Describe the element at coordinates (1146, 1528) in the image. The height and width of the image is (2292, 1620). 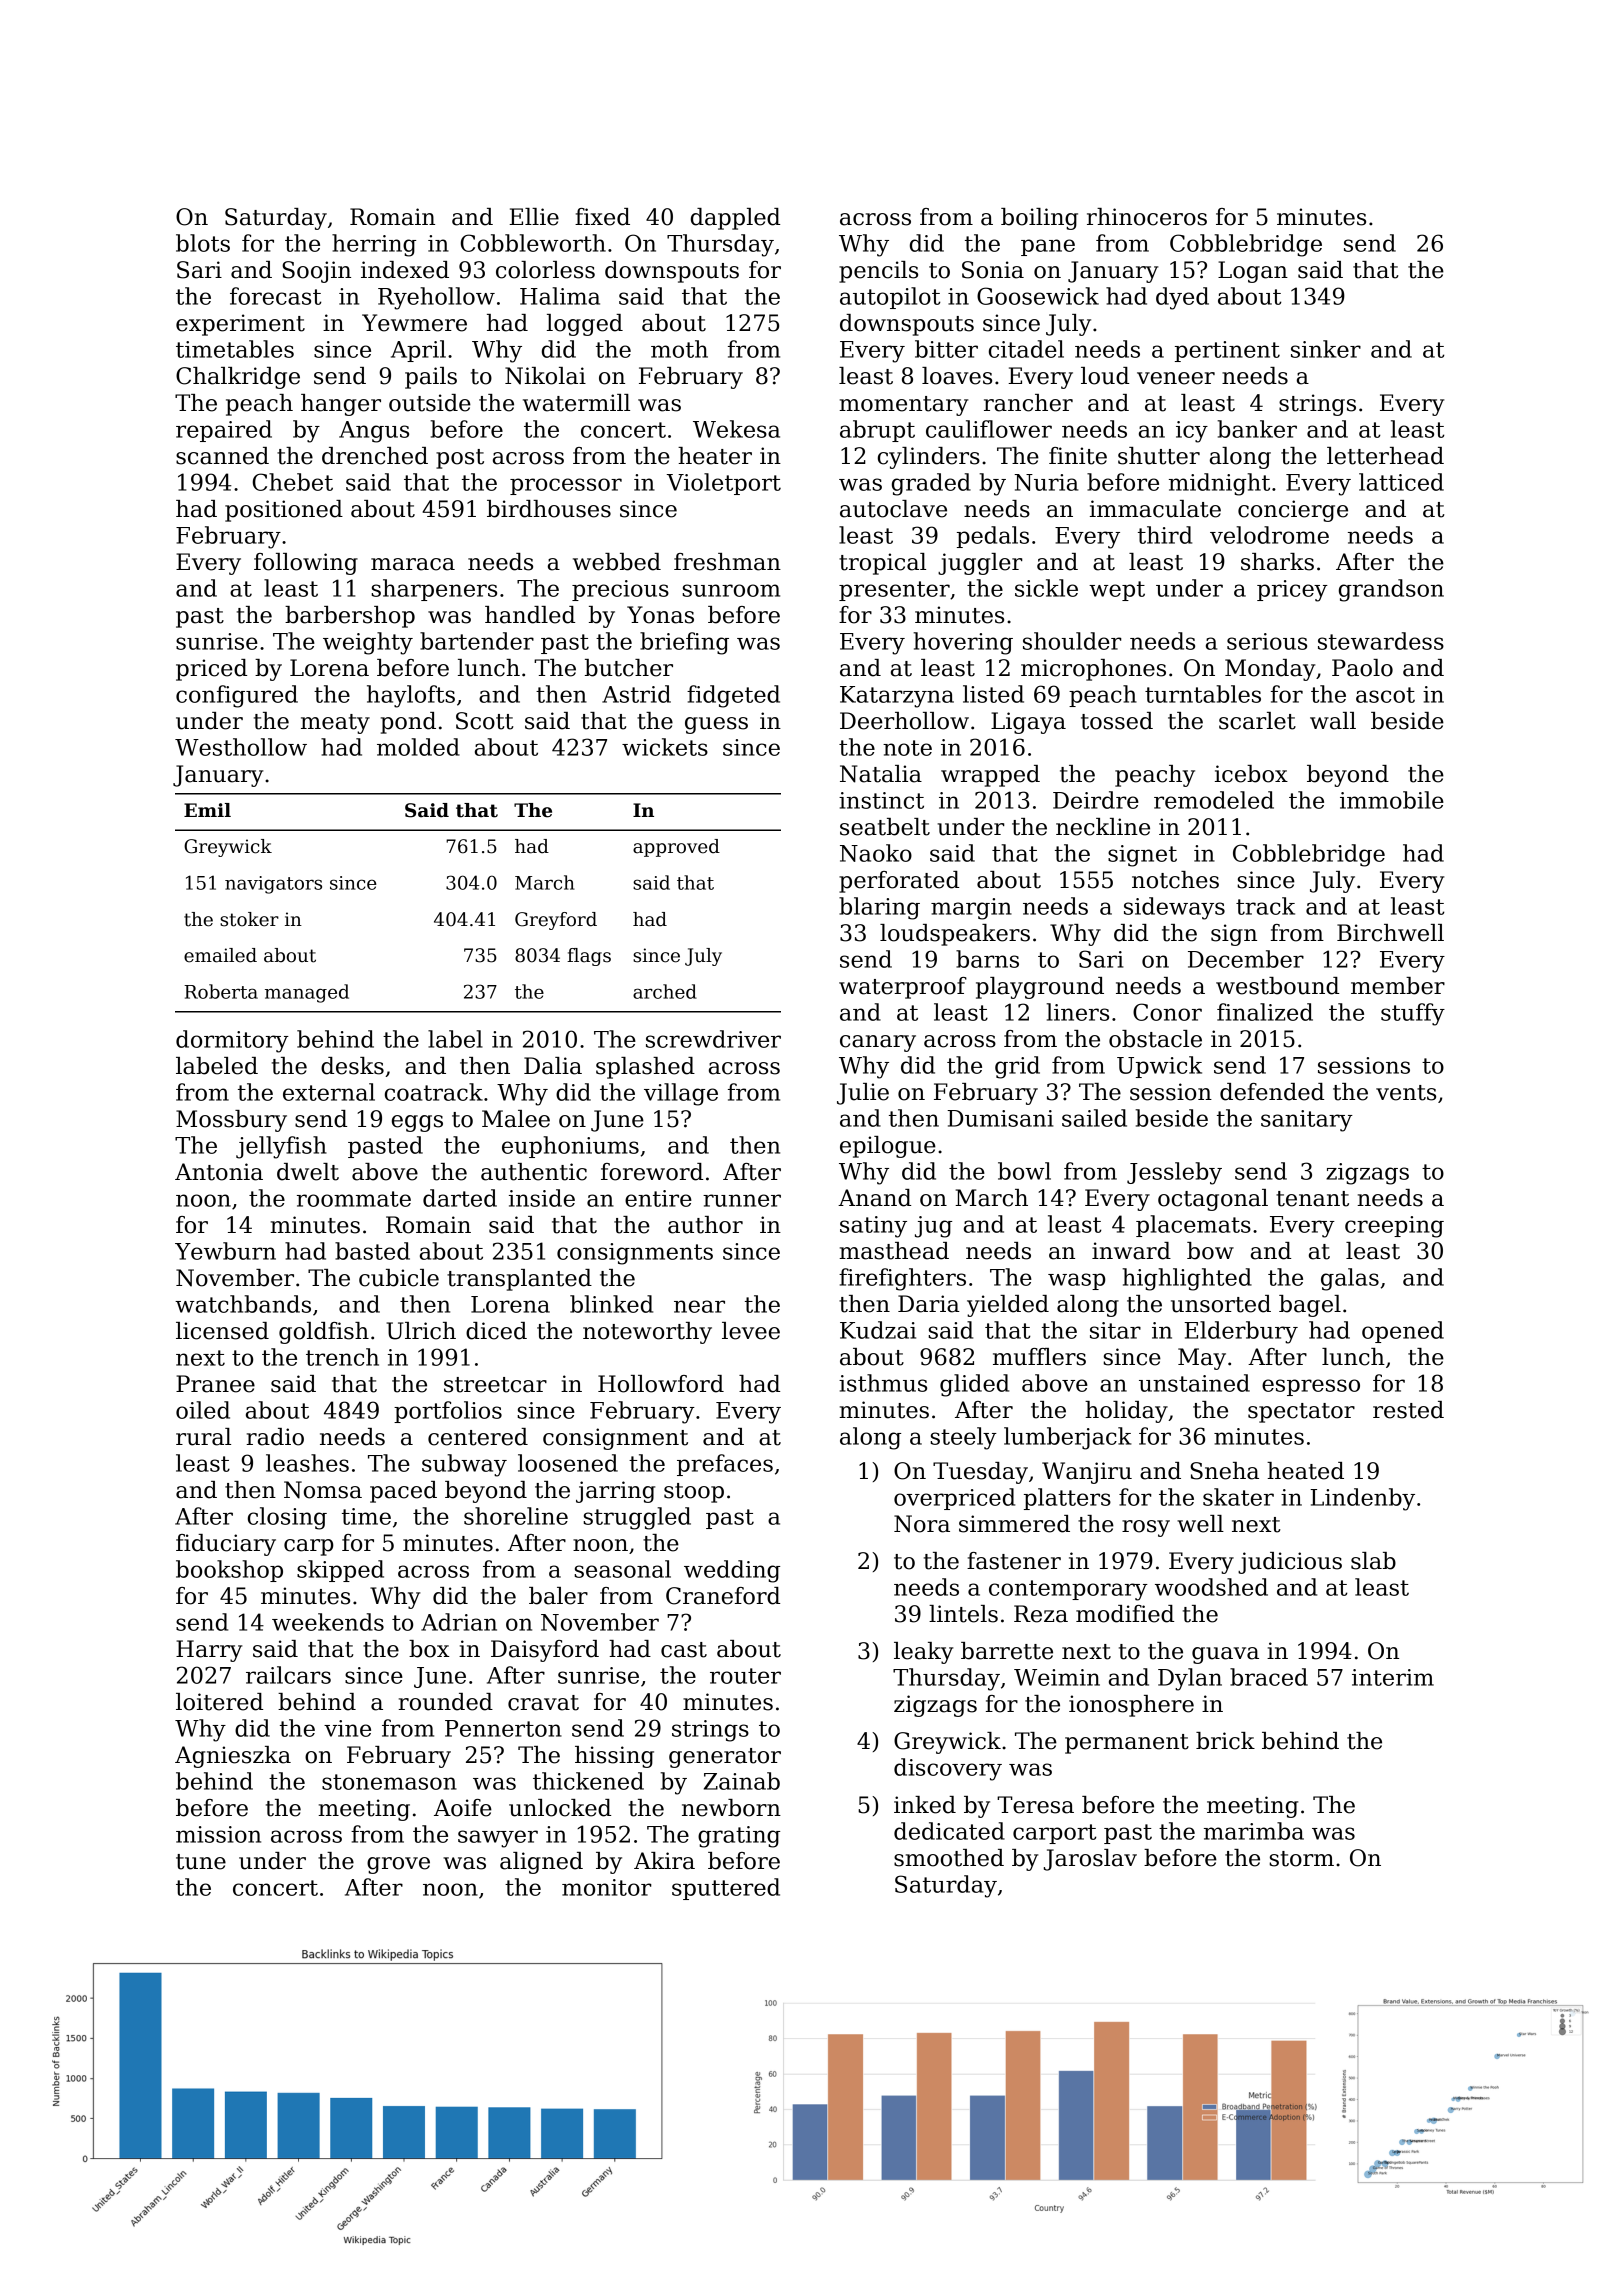
I see `rosy` at that location.
